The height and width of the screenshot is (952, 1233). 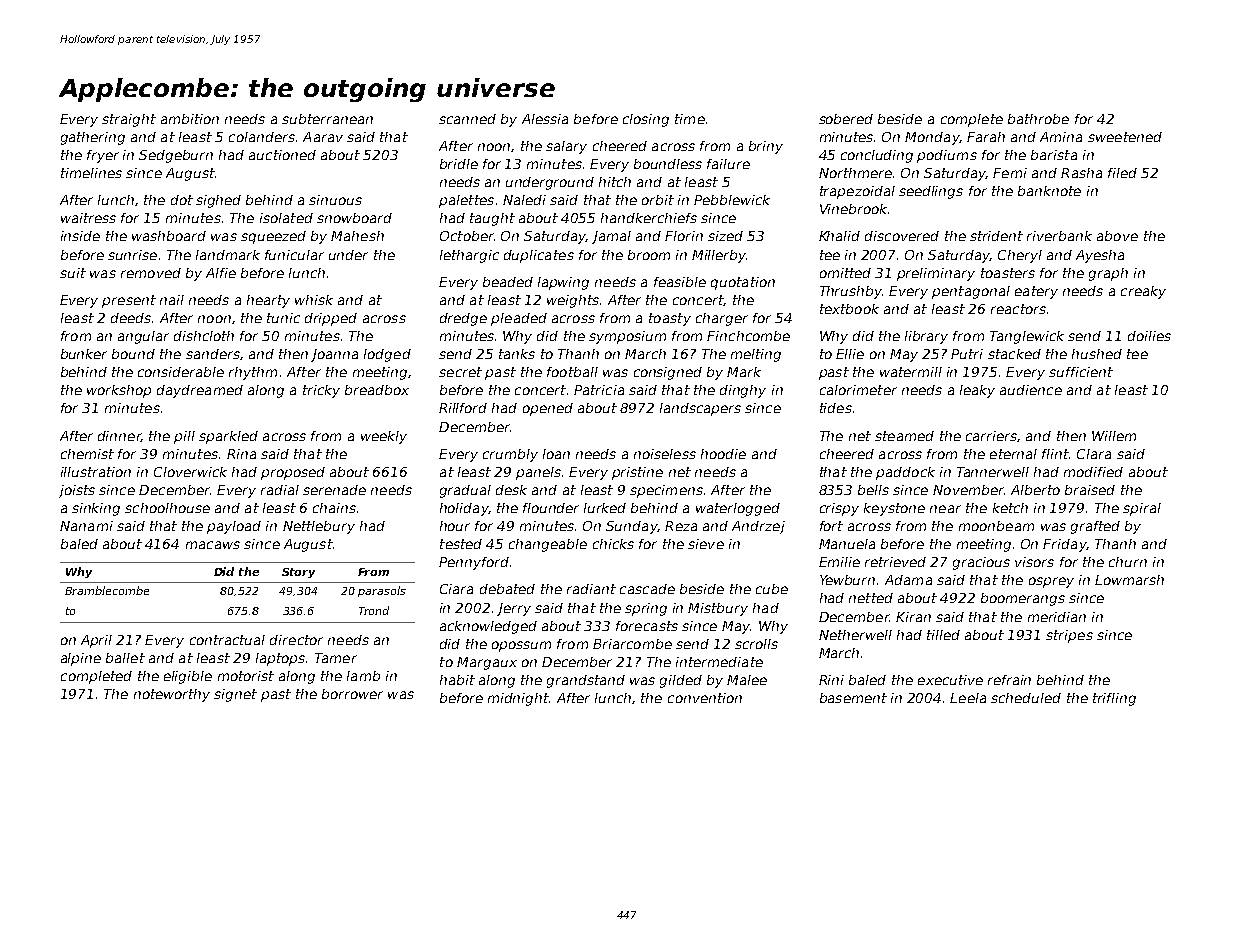 I want to click on subterranean, so click(x=327, y=119).
